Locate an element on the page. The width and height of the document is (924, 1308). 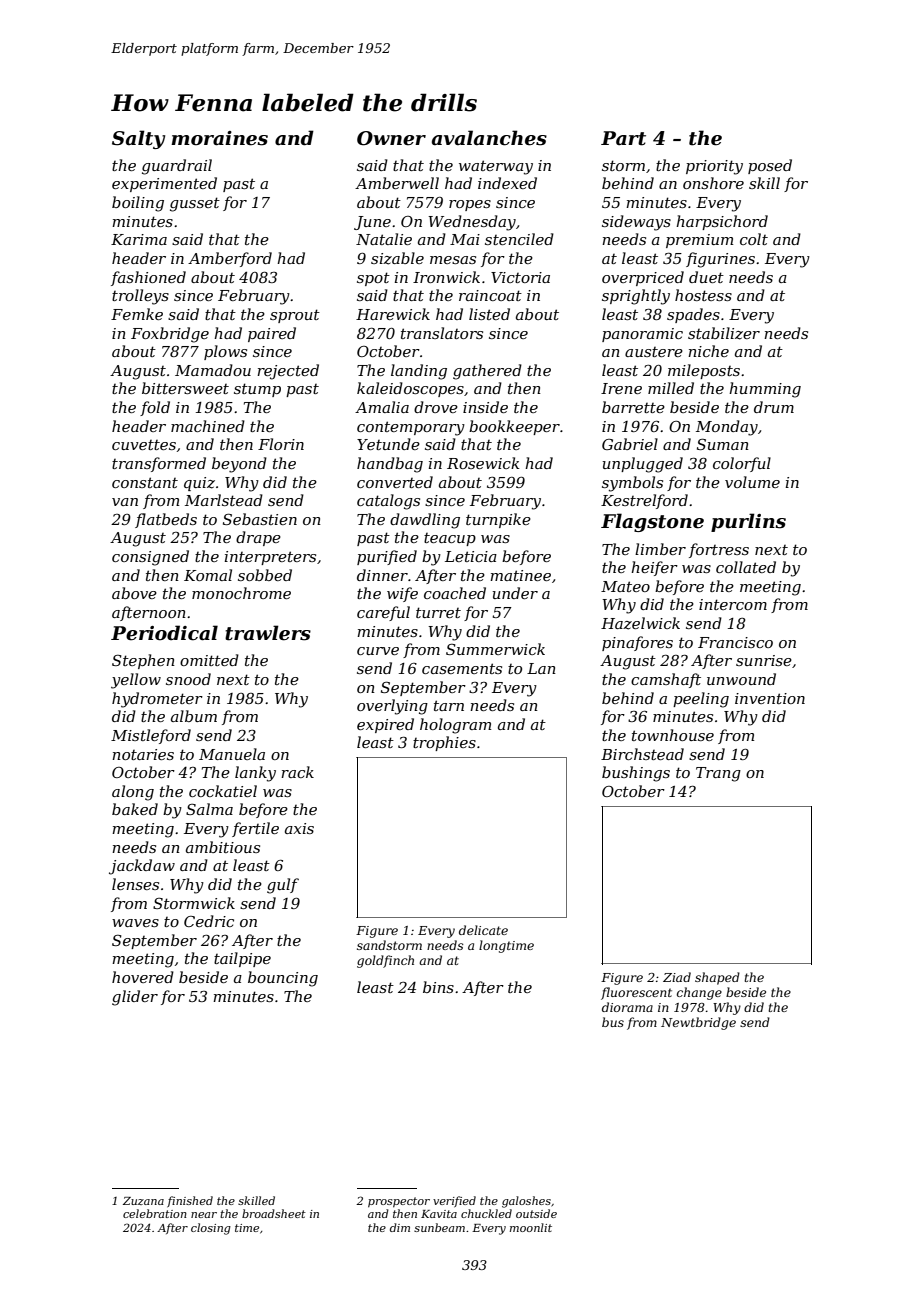
outside is located at coordinates (536, 1213).
